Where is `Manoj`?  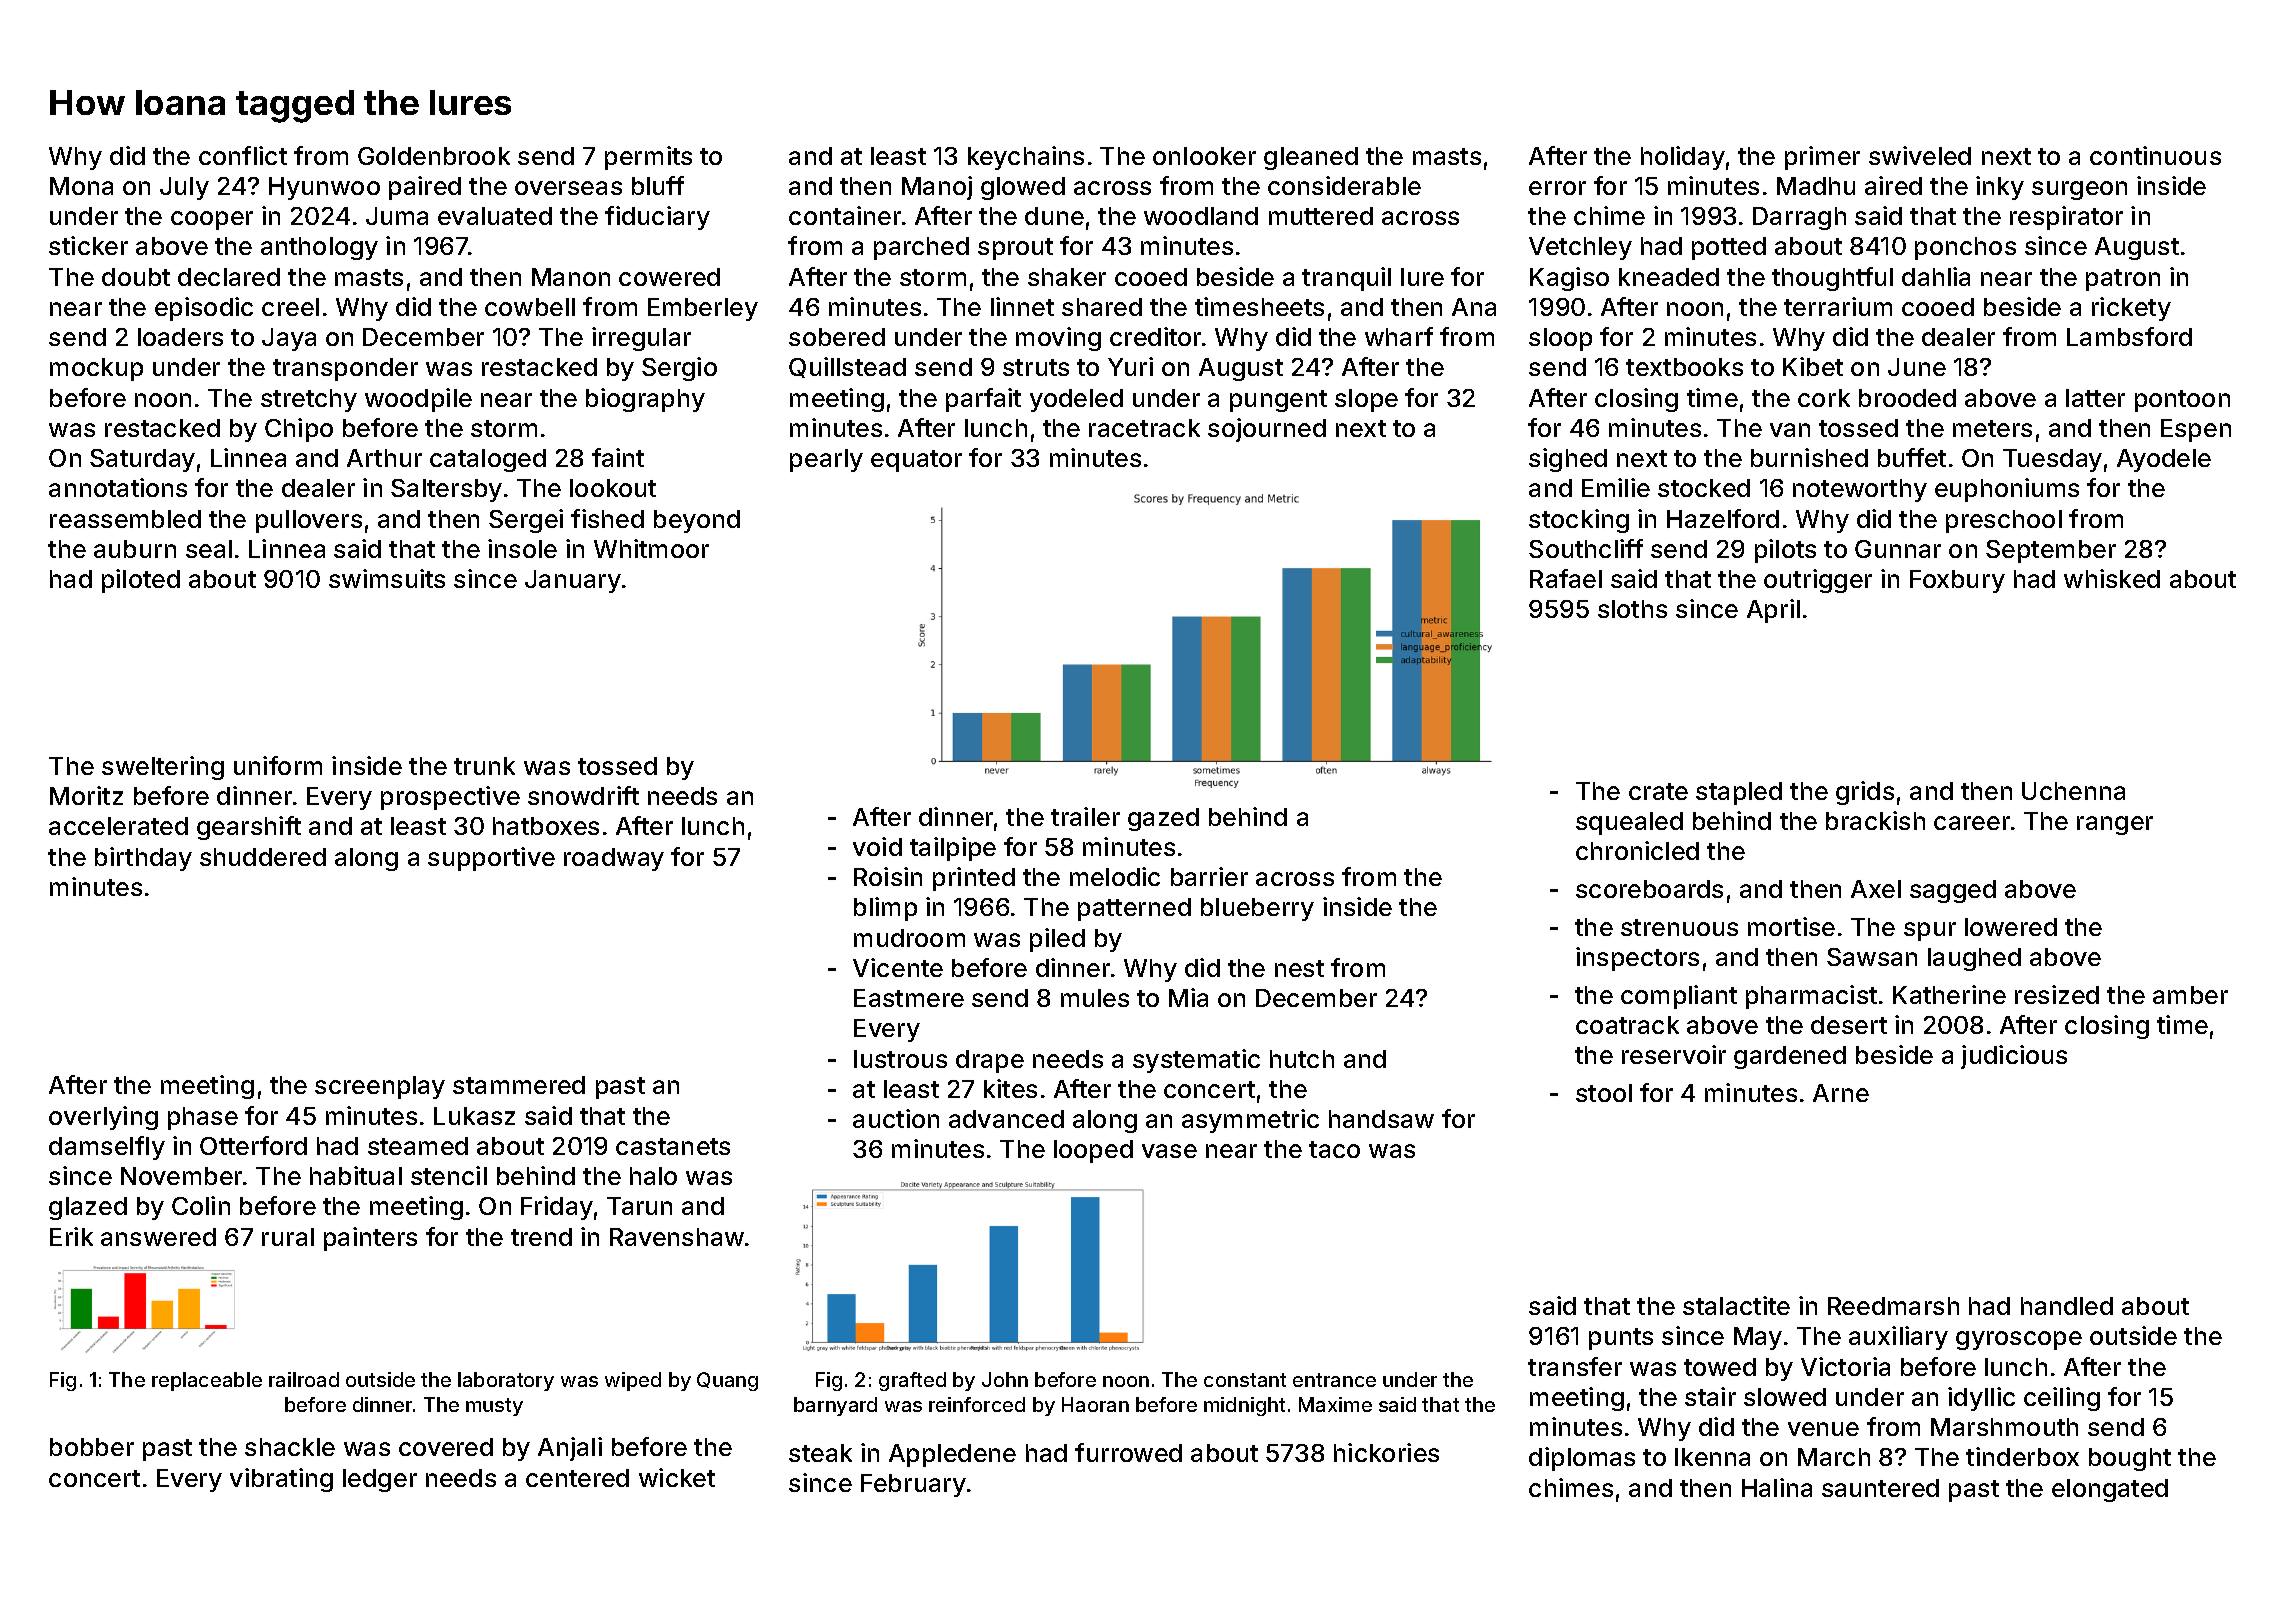
Manoj is located at coordinates (937, 188).
